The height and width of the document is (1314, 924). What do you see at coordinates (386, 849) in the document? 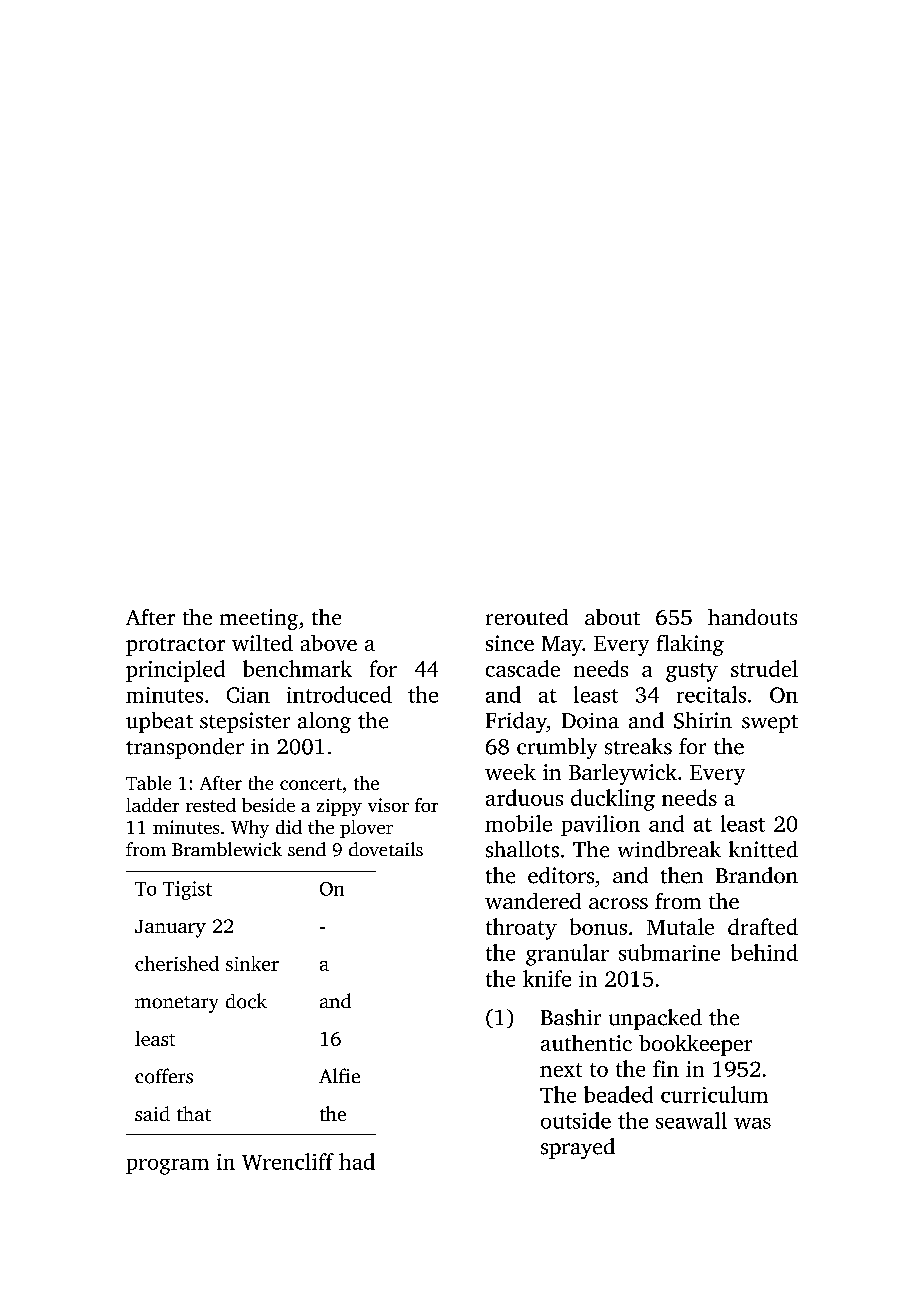
I see `dovetails` at bounding box center [386, 849].
